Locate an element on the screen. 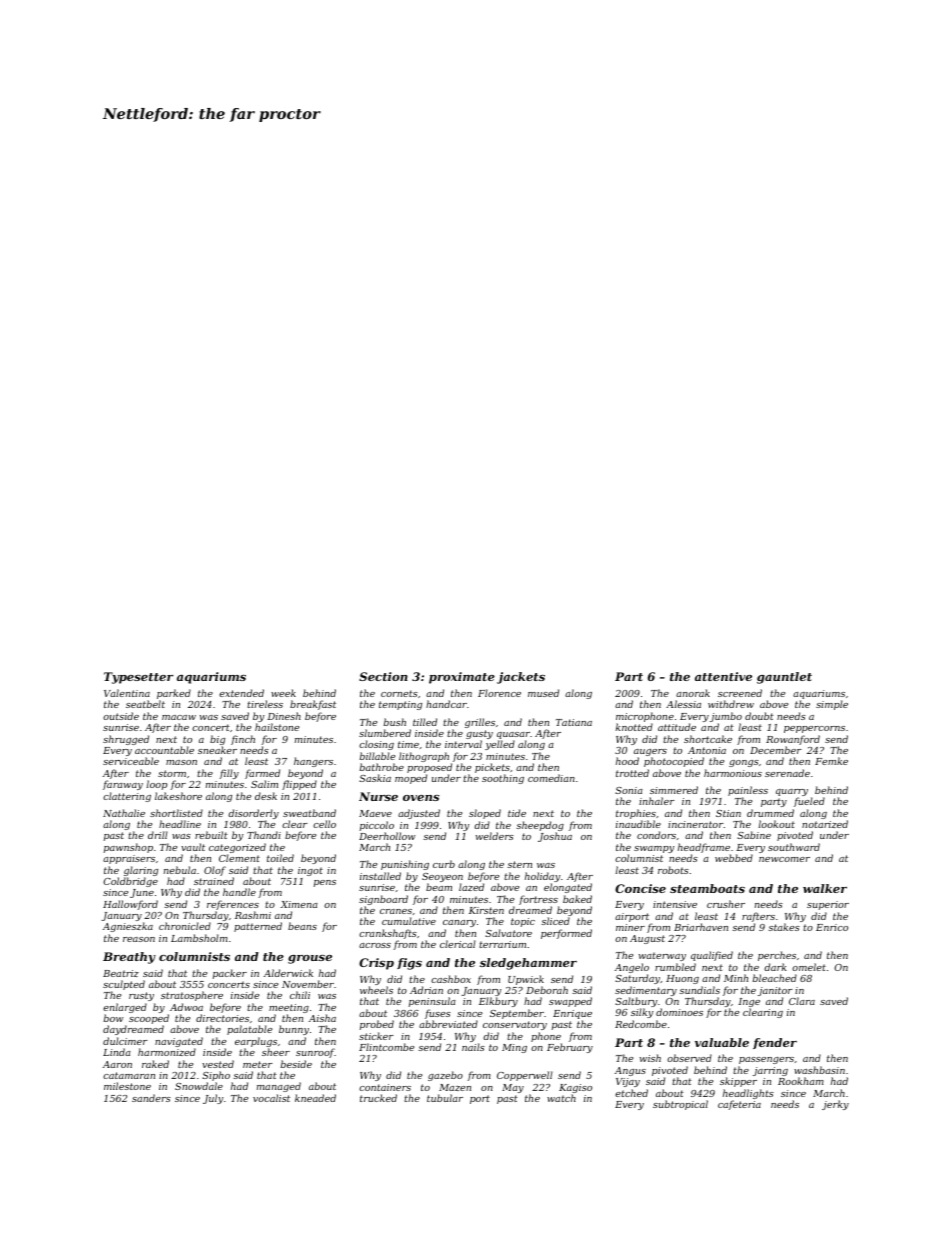 The height and width of the screenshot is (1233, 952). Olof is located at coordinates (215, 871).
